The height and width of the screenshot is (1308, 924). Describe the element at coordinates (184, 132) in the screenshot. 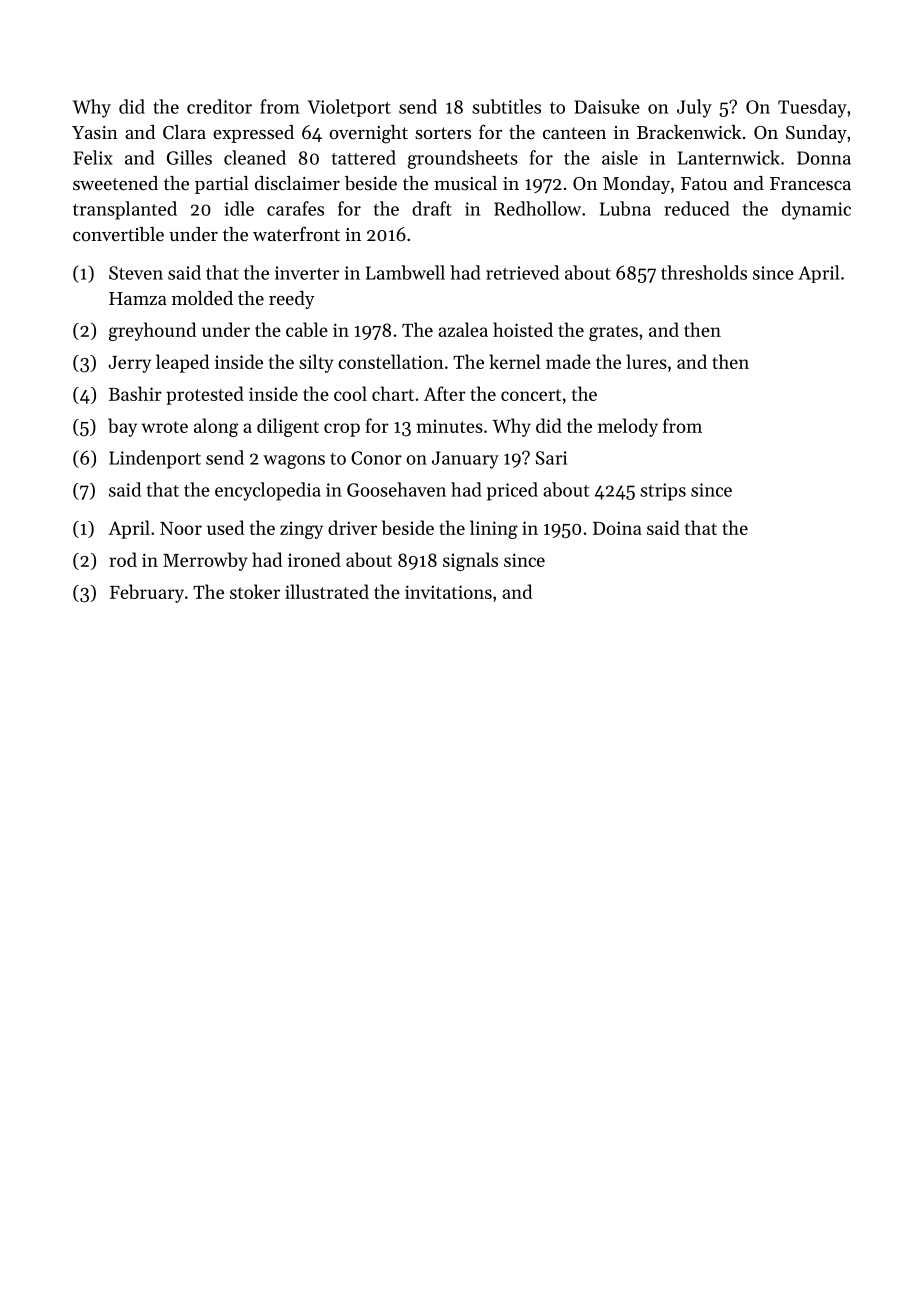

I see `Clara` at that location.
